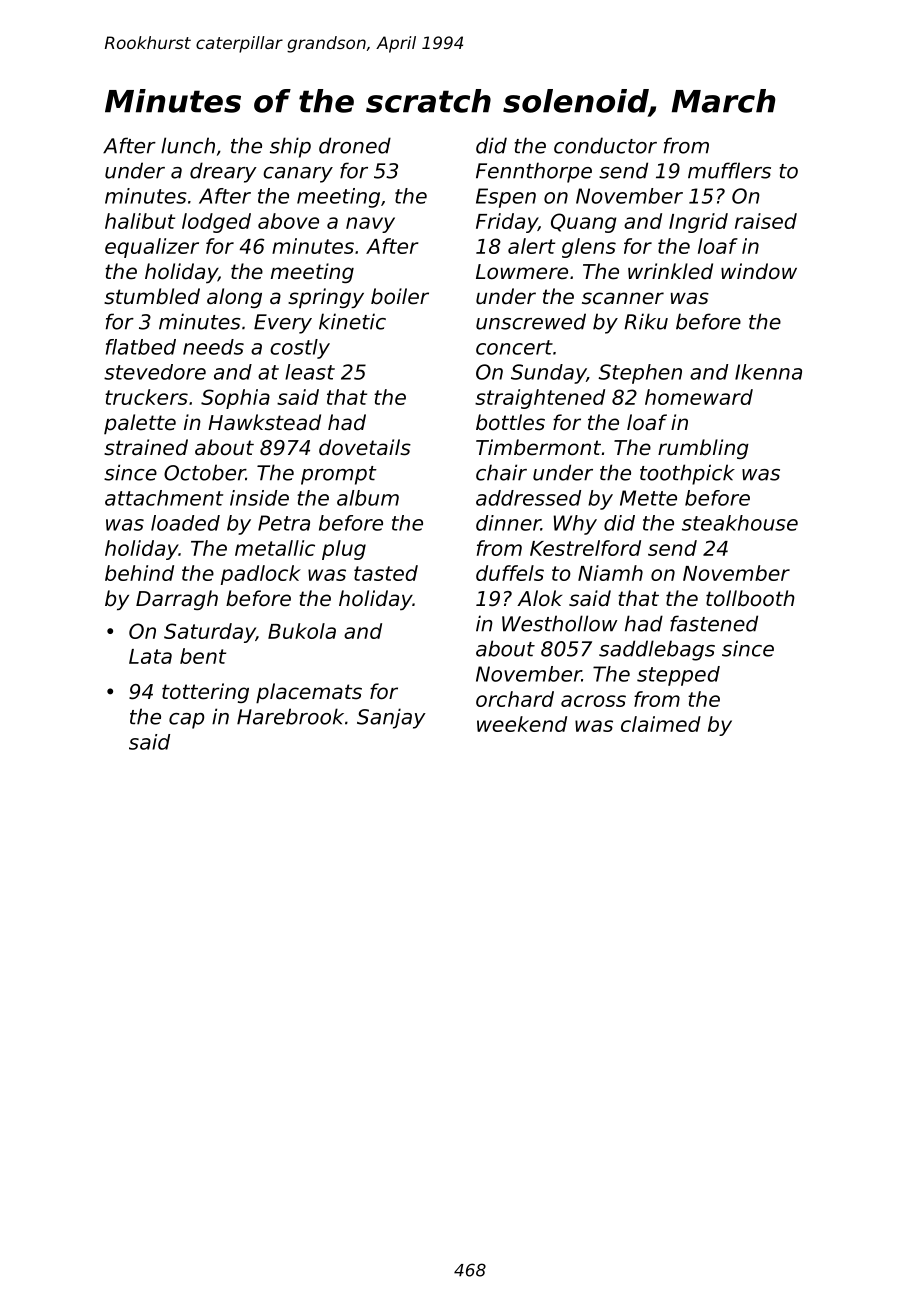 Image resolution: width=908 pixels, height=1316 pixels. What do you see at coordinates (370, 225) in the screenshot?
I see `navy` at bounding box center [370, 225].
